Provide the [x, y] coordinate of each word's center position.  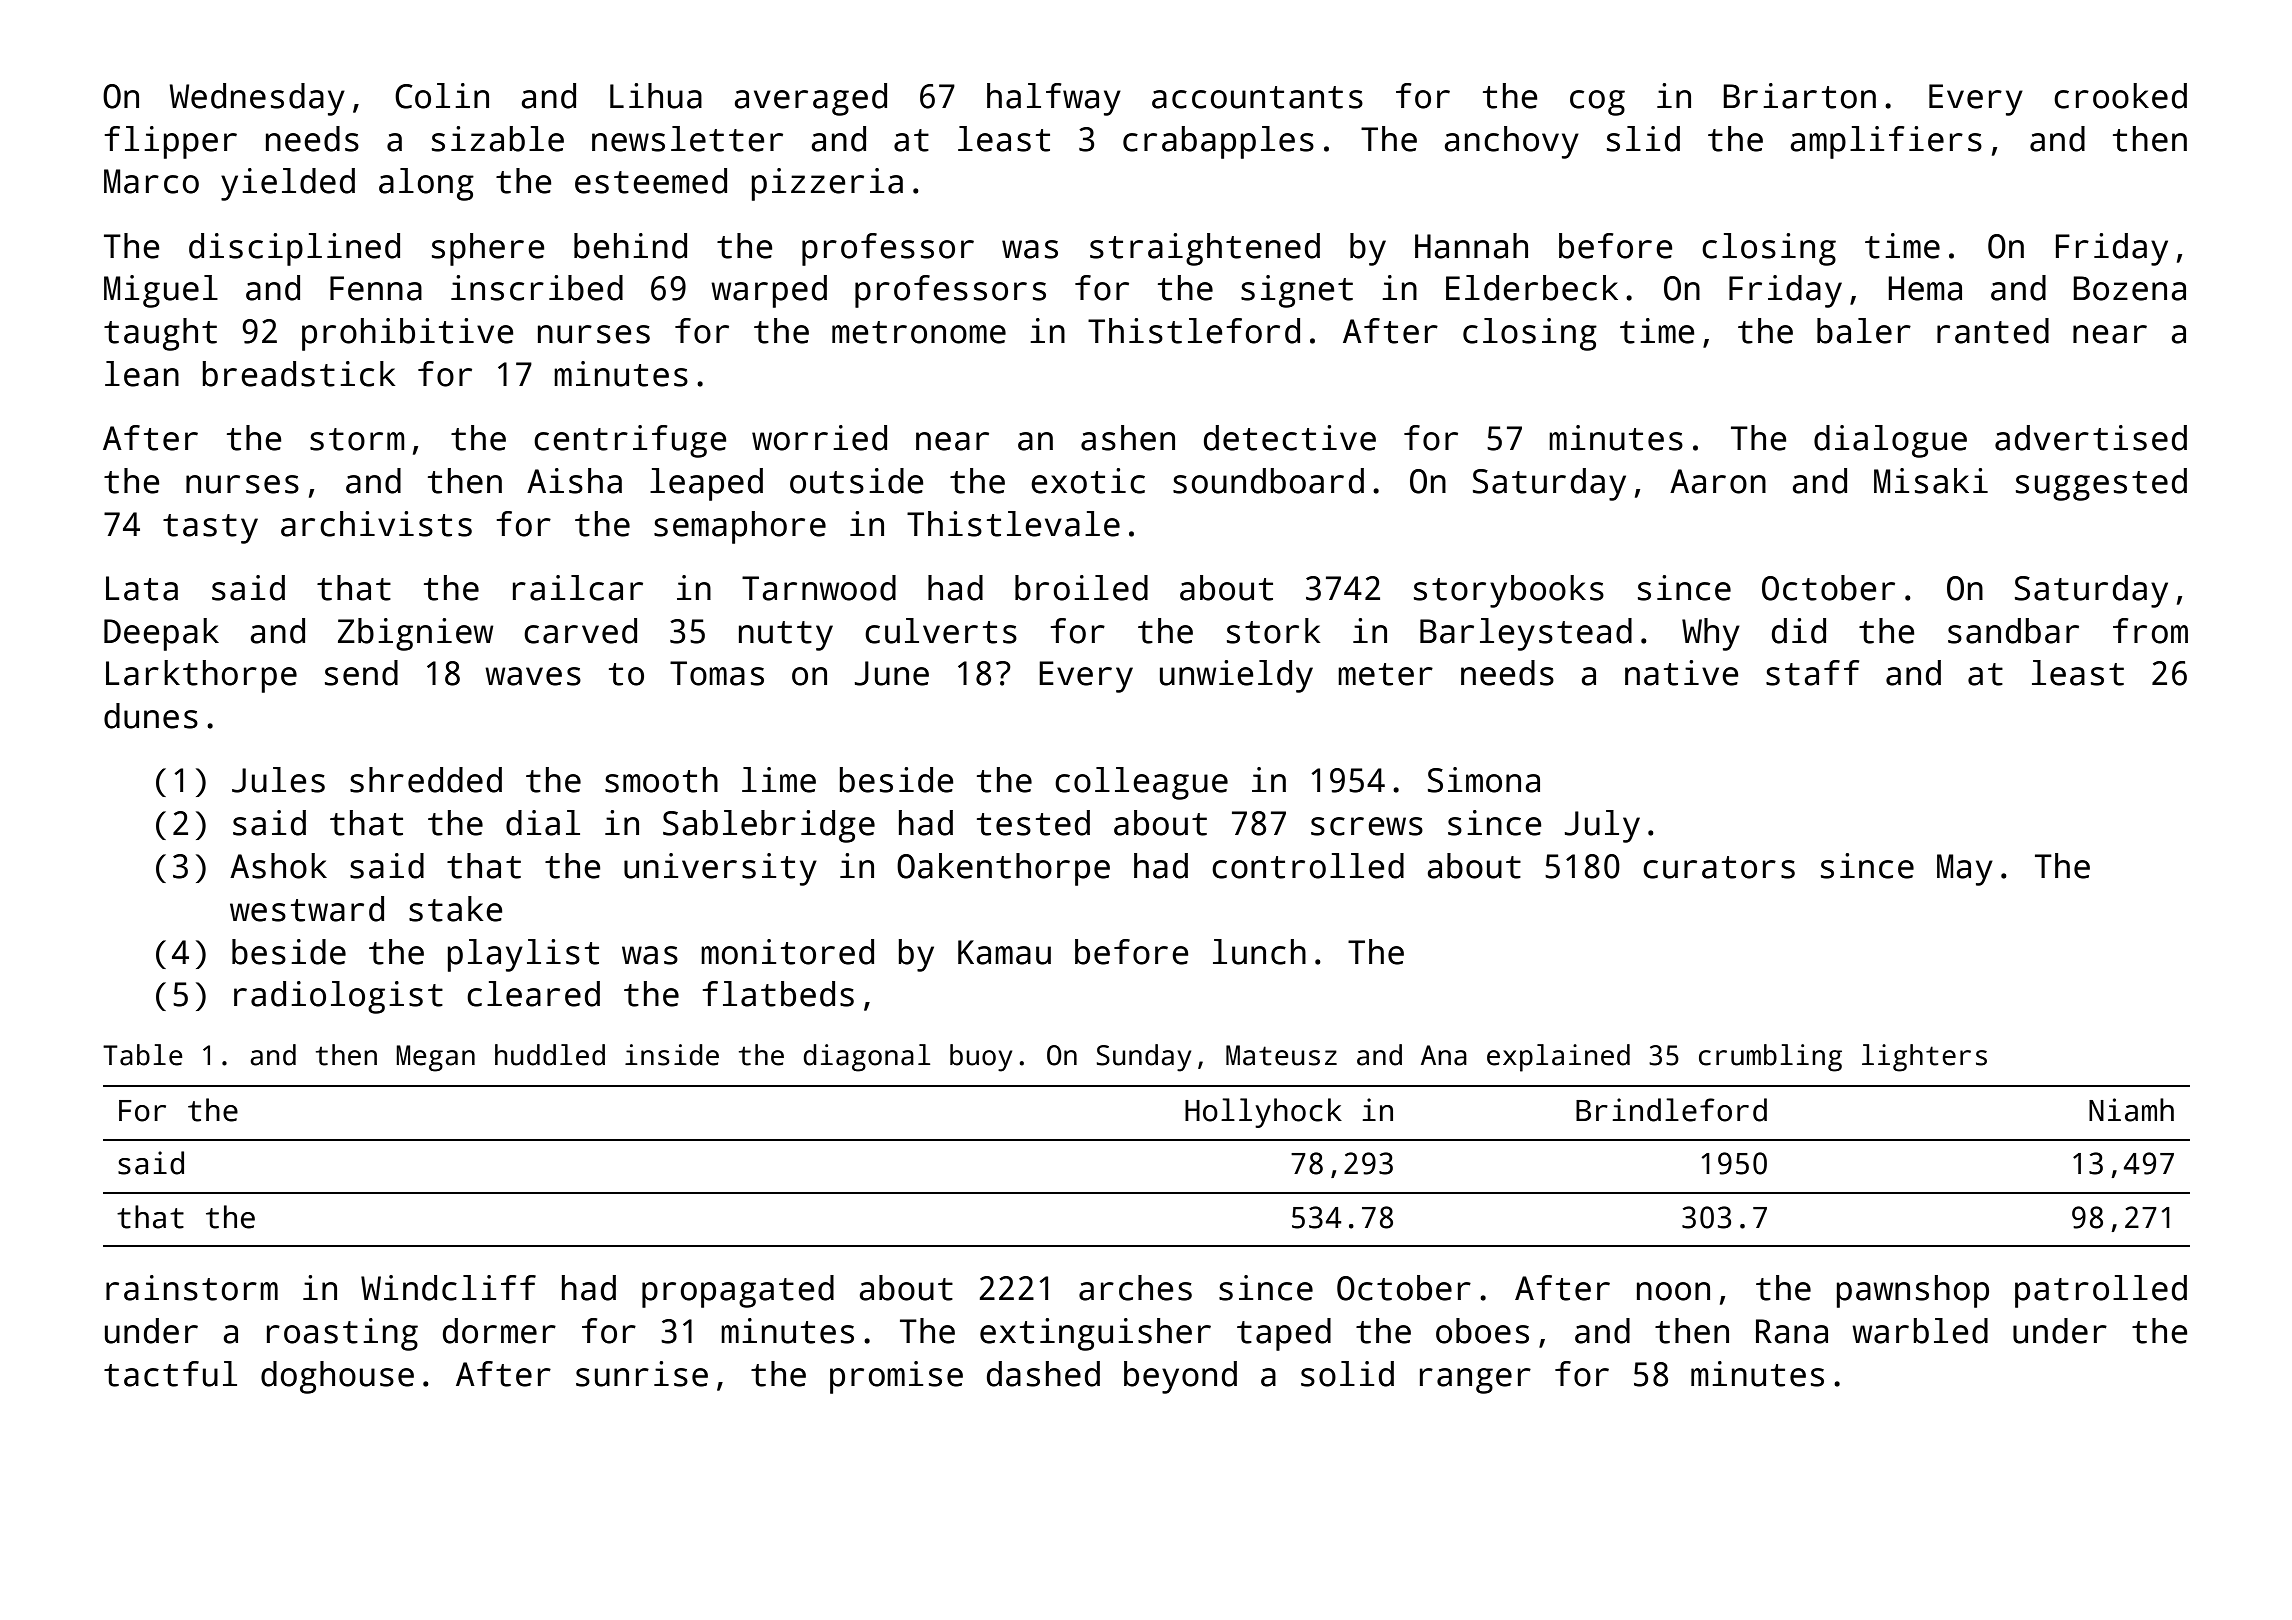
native [1682, 673]
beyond [1180, 1377]
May [1965, 870]
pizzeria [827, 184]
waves [533, 676]
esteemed [651, 181]
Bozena [2129, 288]
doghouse [337, 1377]
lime [779, 780]
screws [1367, 826]
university [720, 869]
